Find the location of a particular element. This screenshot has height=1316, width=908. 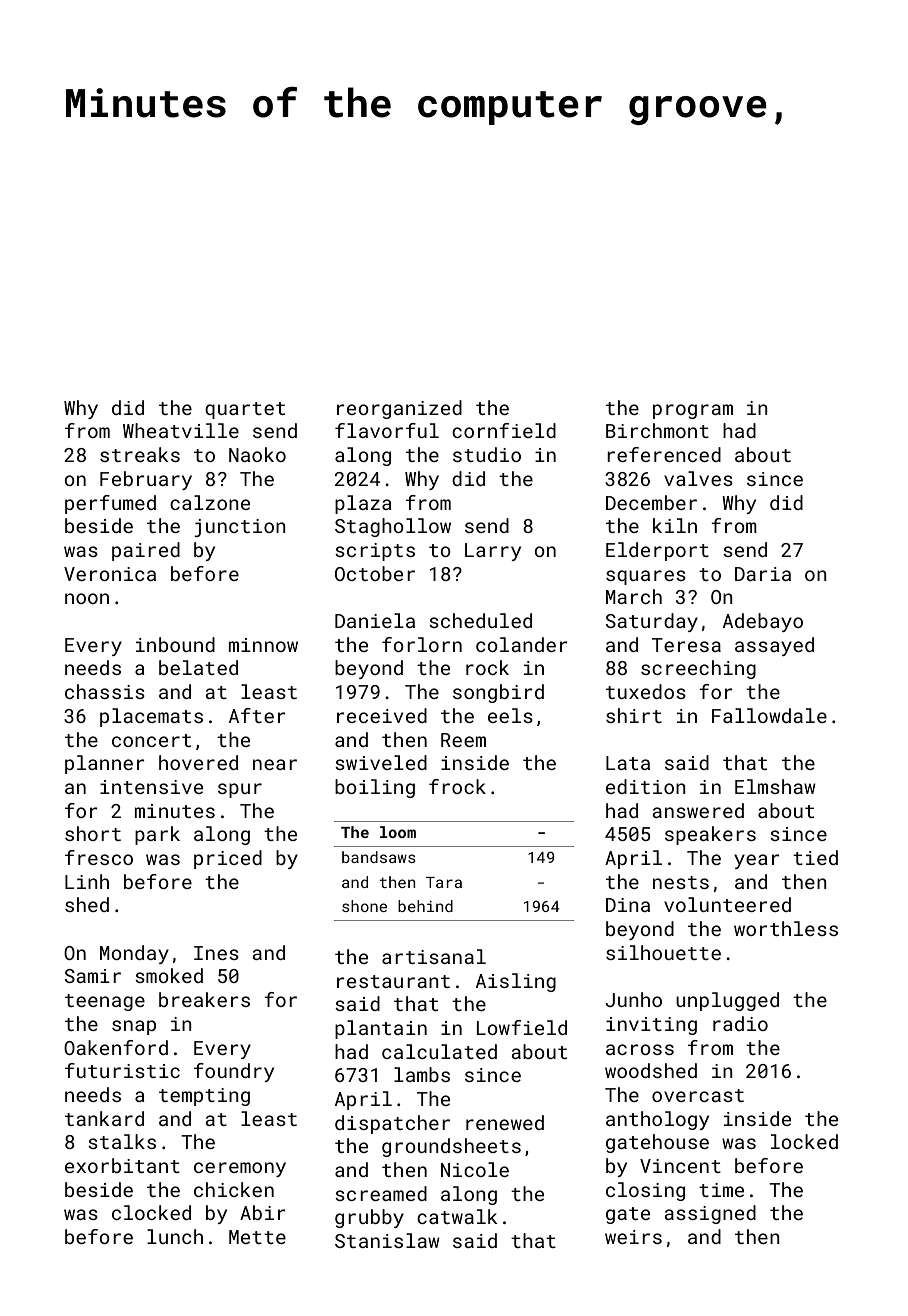

Elderport is located at coordinates (657, 551).
